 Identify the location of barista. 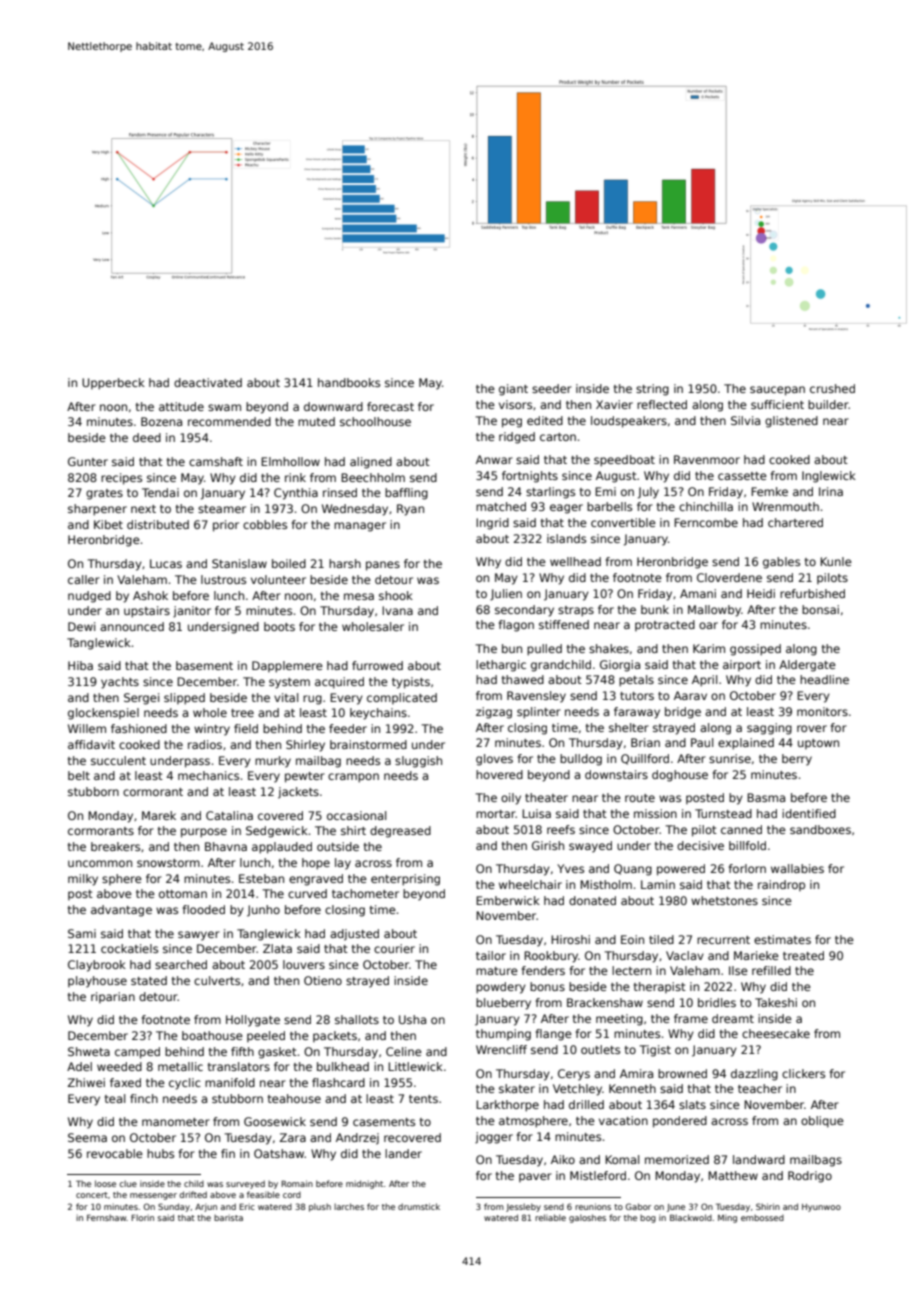
(228, 1217).
